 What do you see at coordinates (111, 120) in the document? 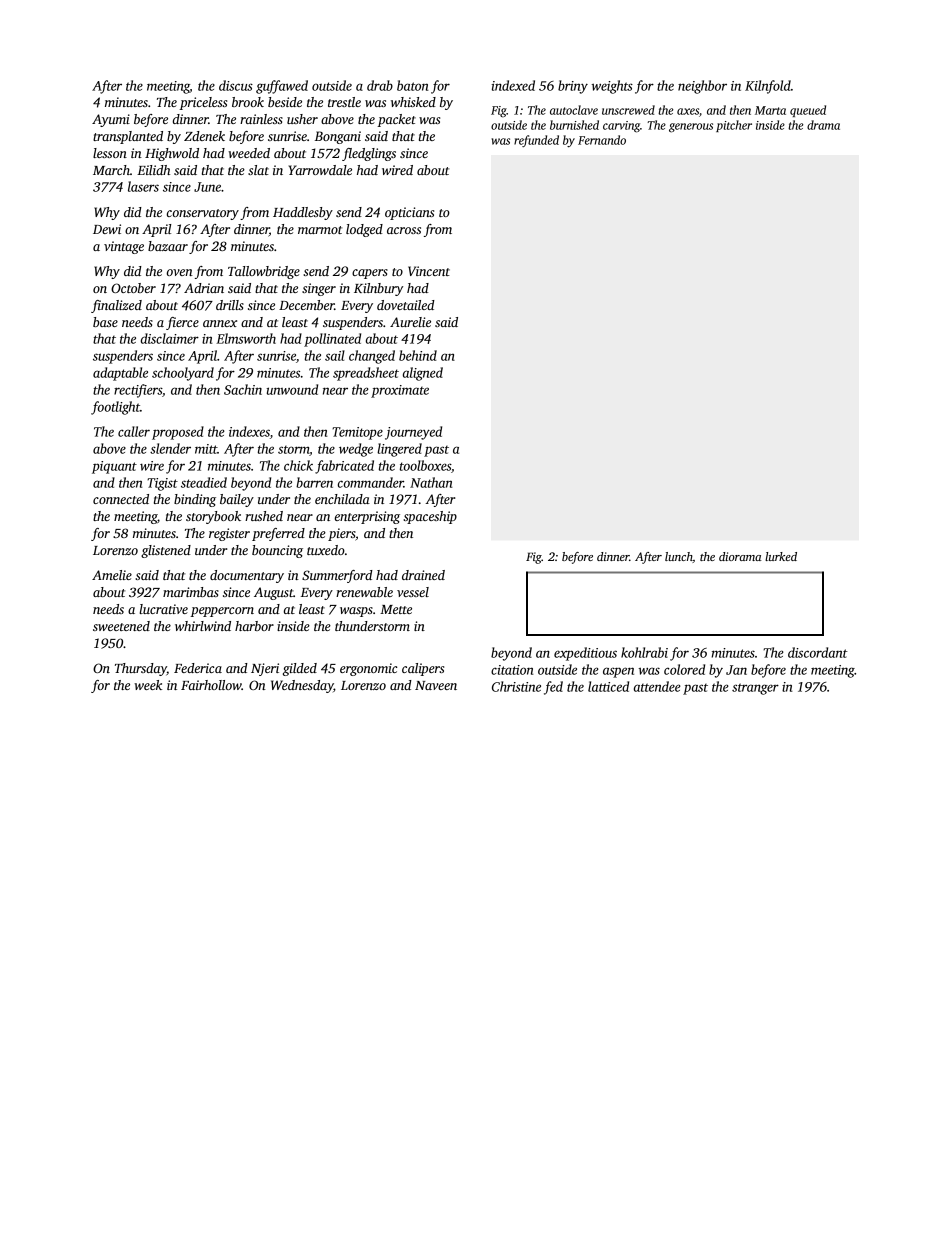
I see `Ayumi` at bounding box center [111, 120].
